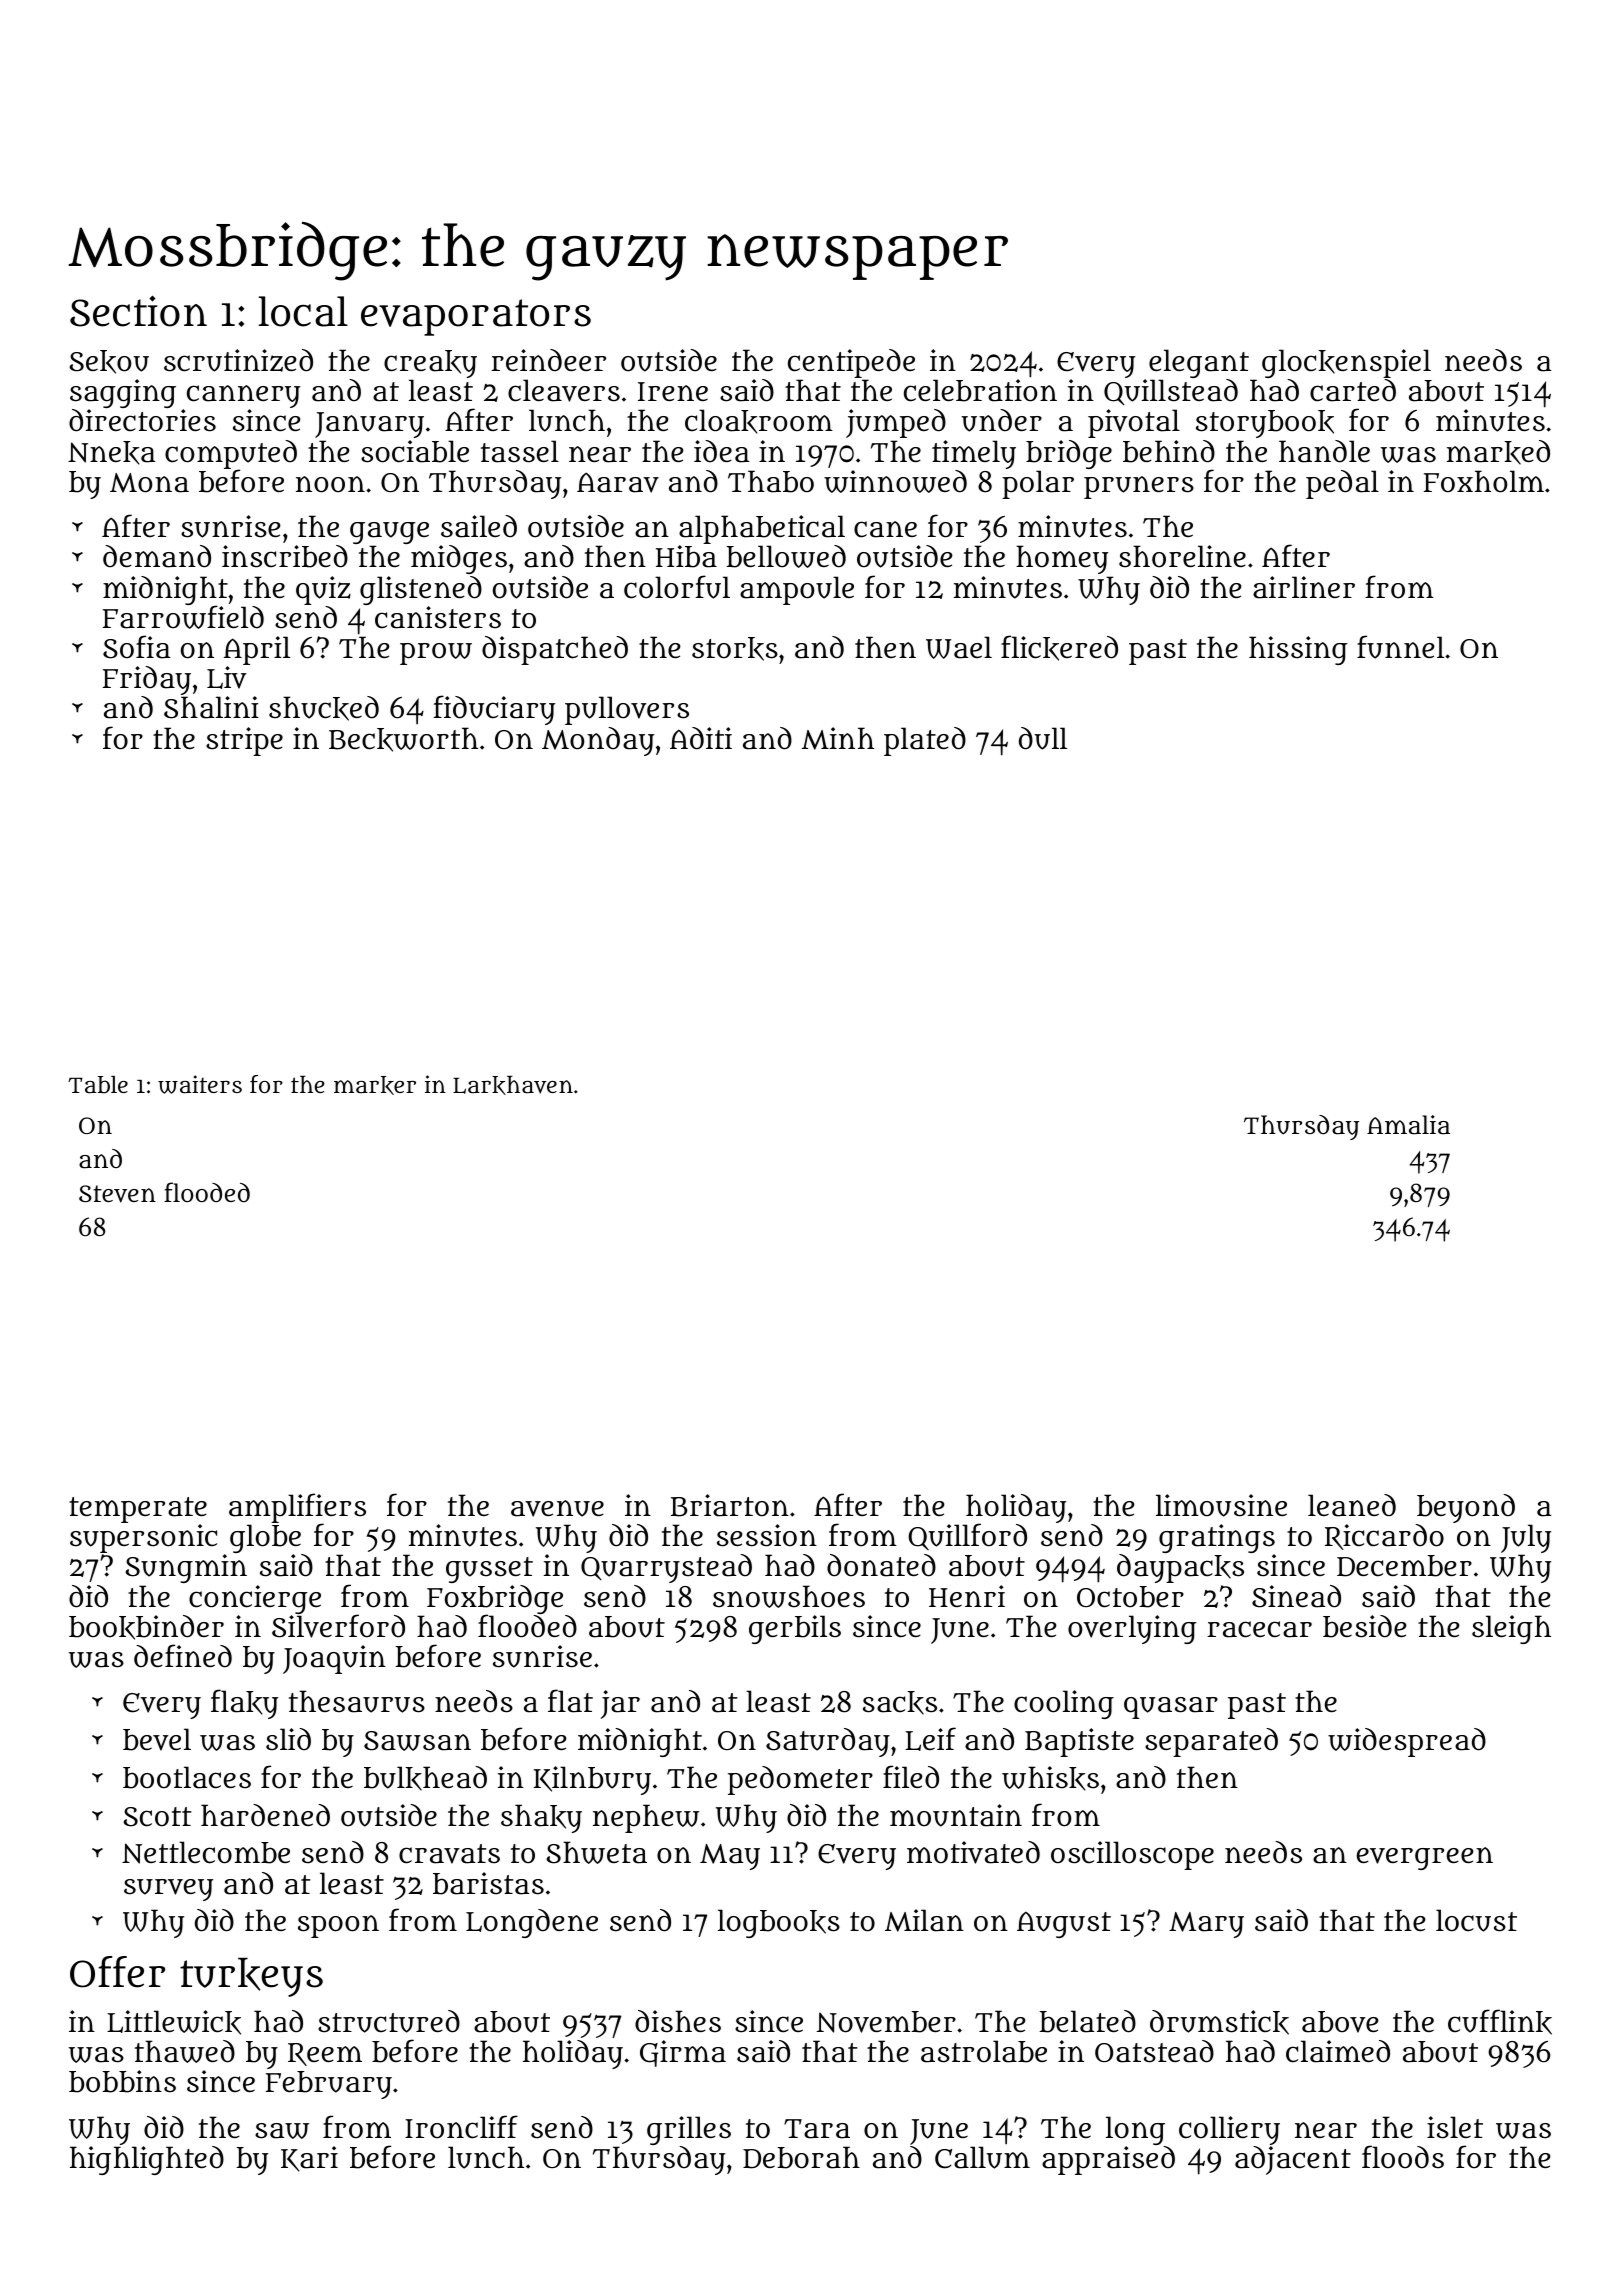 The width and height of the screenshot is (1620, 2292). I want to click on highlighted, so click(147, 2160).
